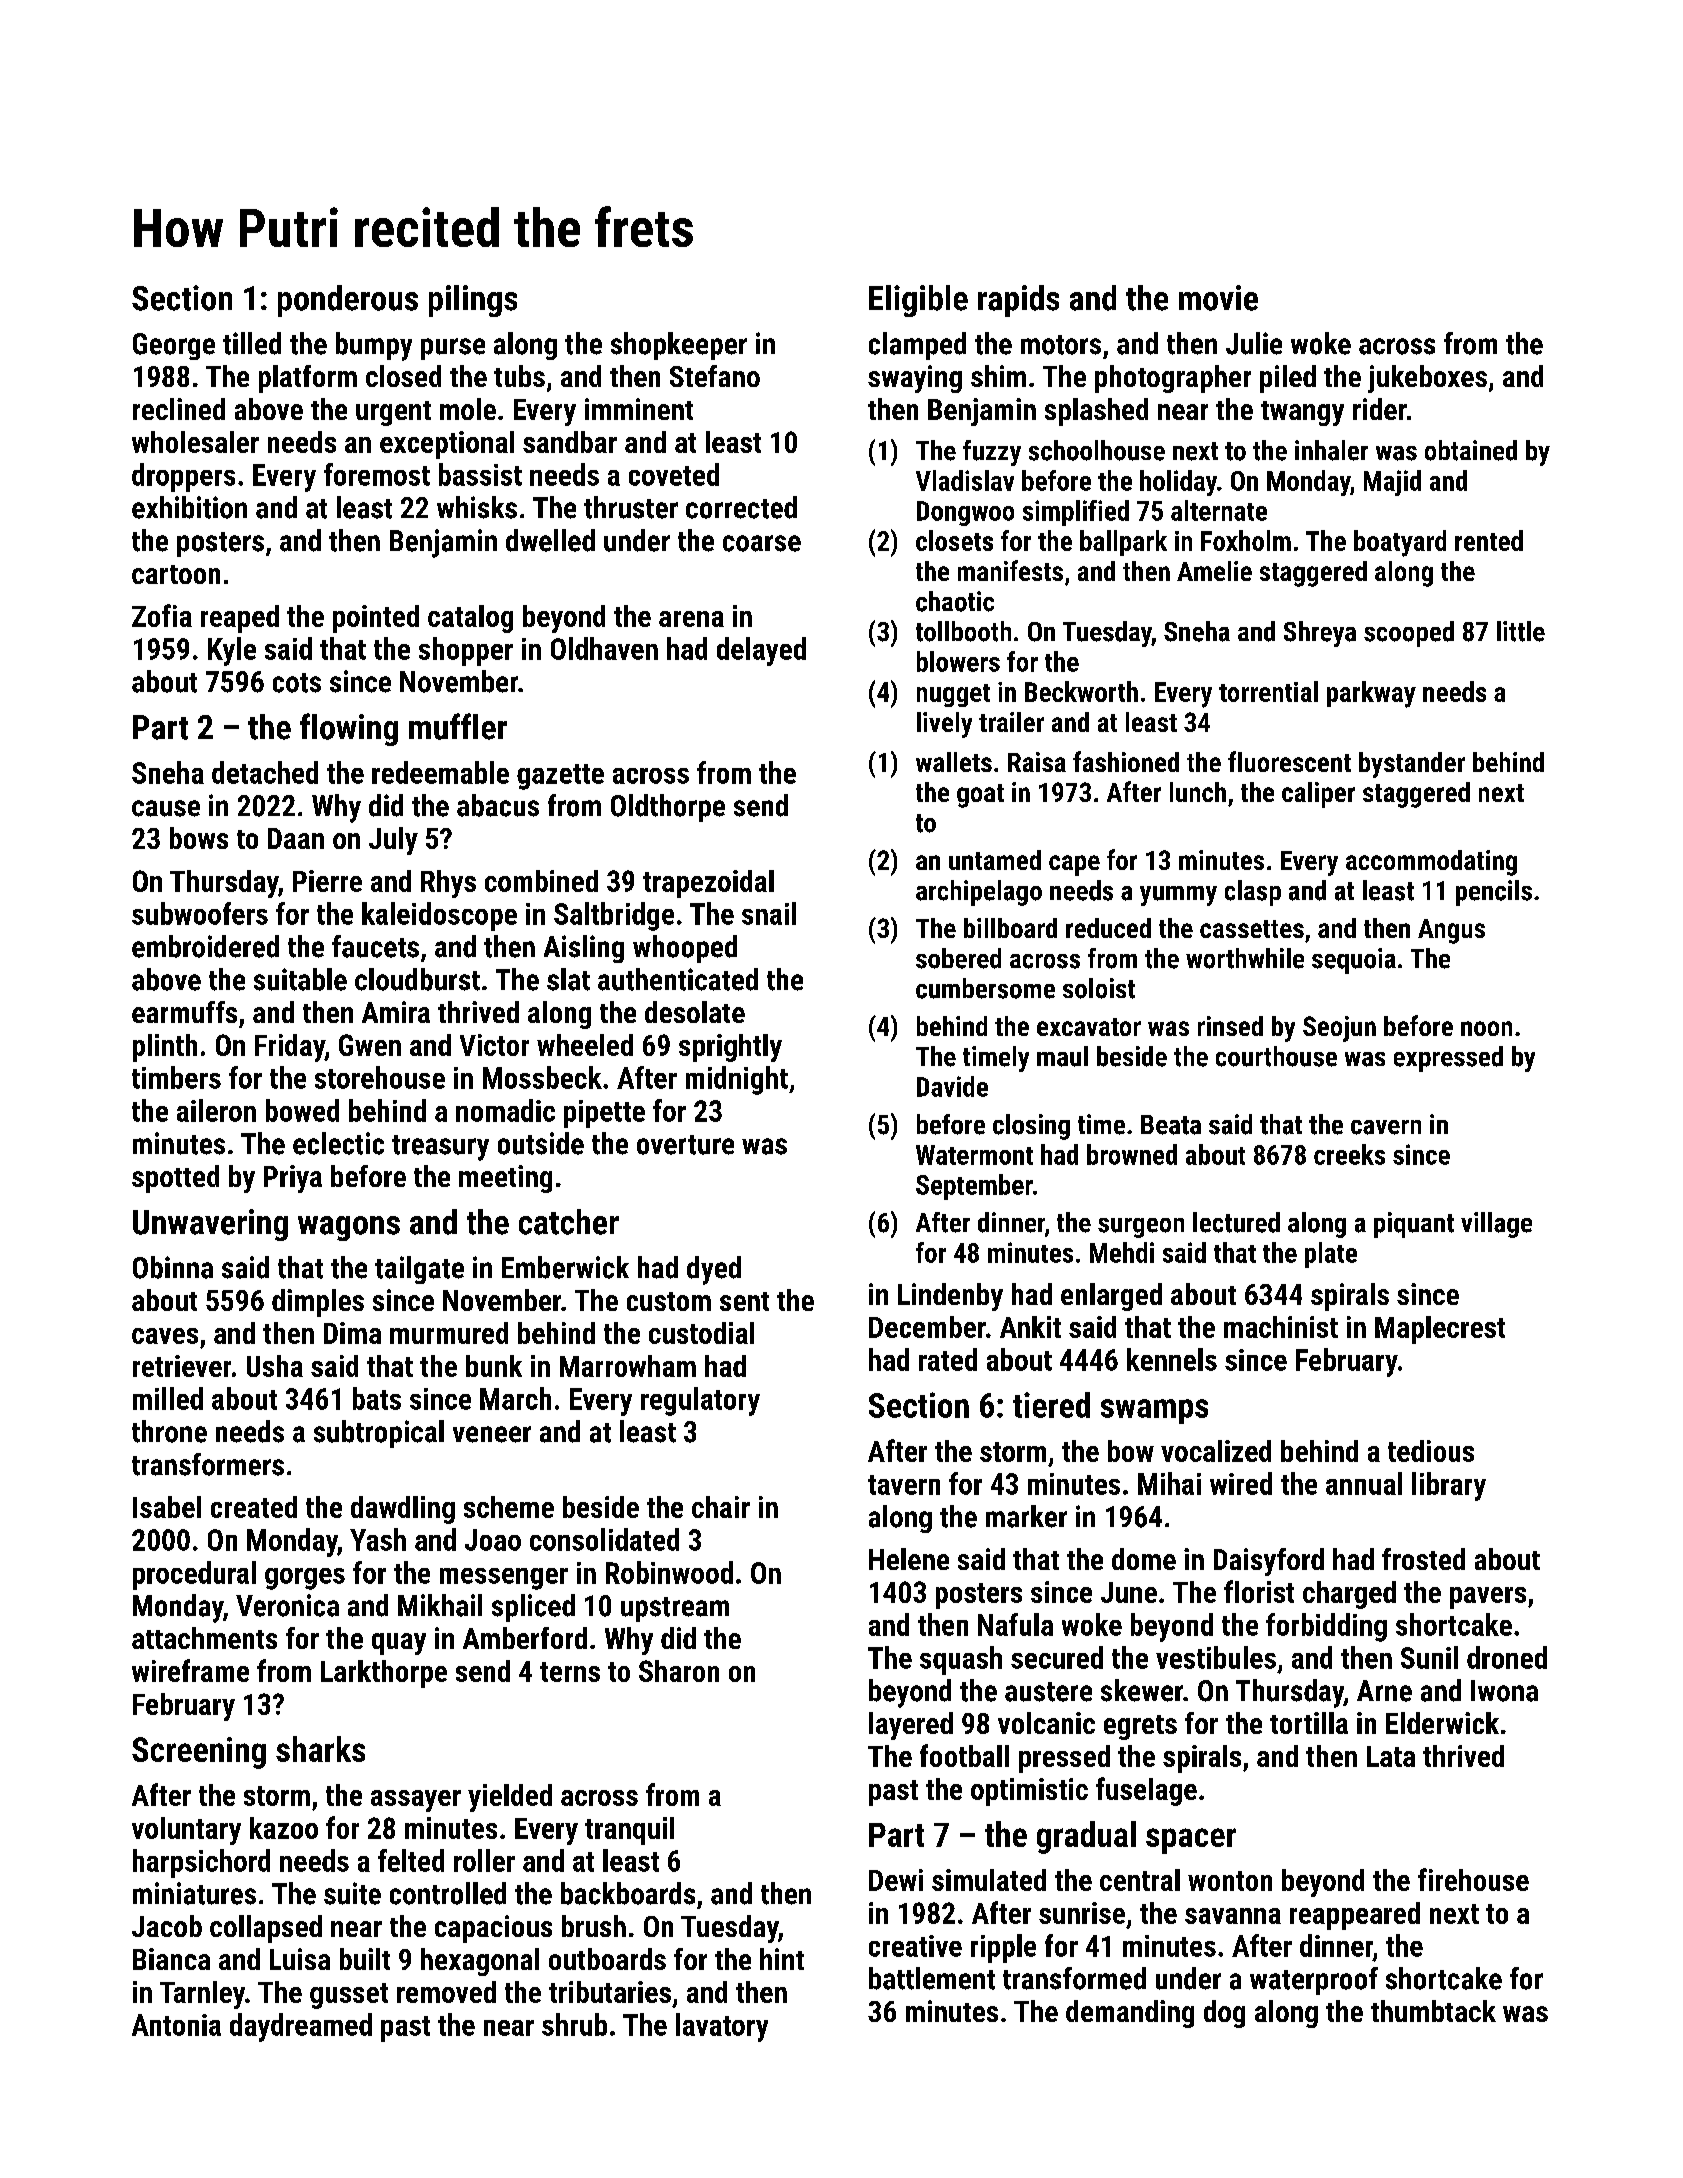 The height and width of the document is (2178, 1683). What do you see at coordinates (167, 1926) in the document?
I see `Jacob` at bounding box center [167, 1926].
